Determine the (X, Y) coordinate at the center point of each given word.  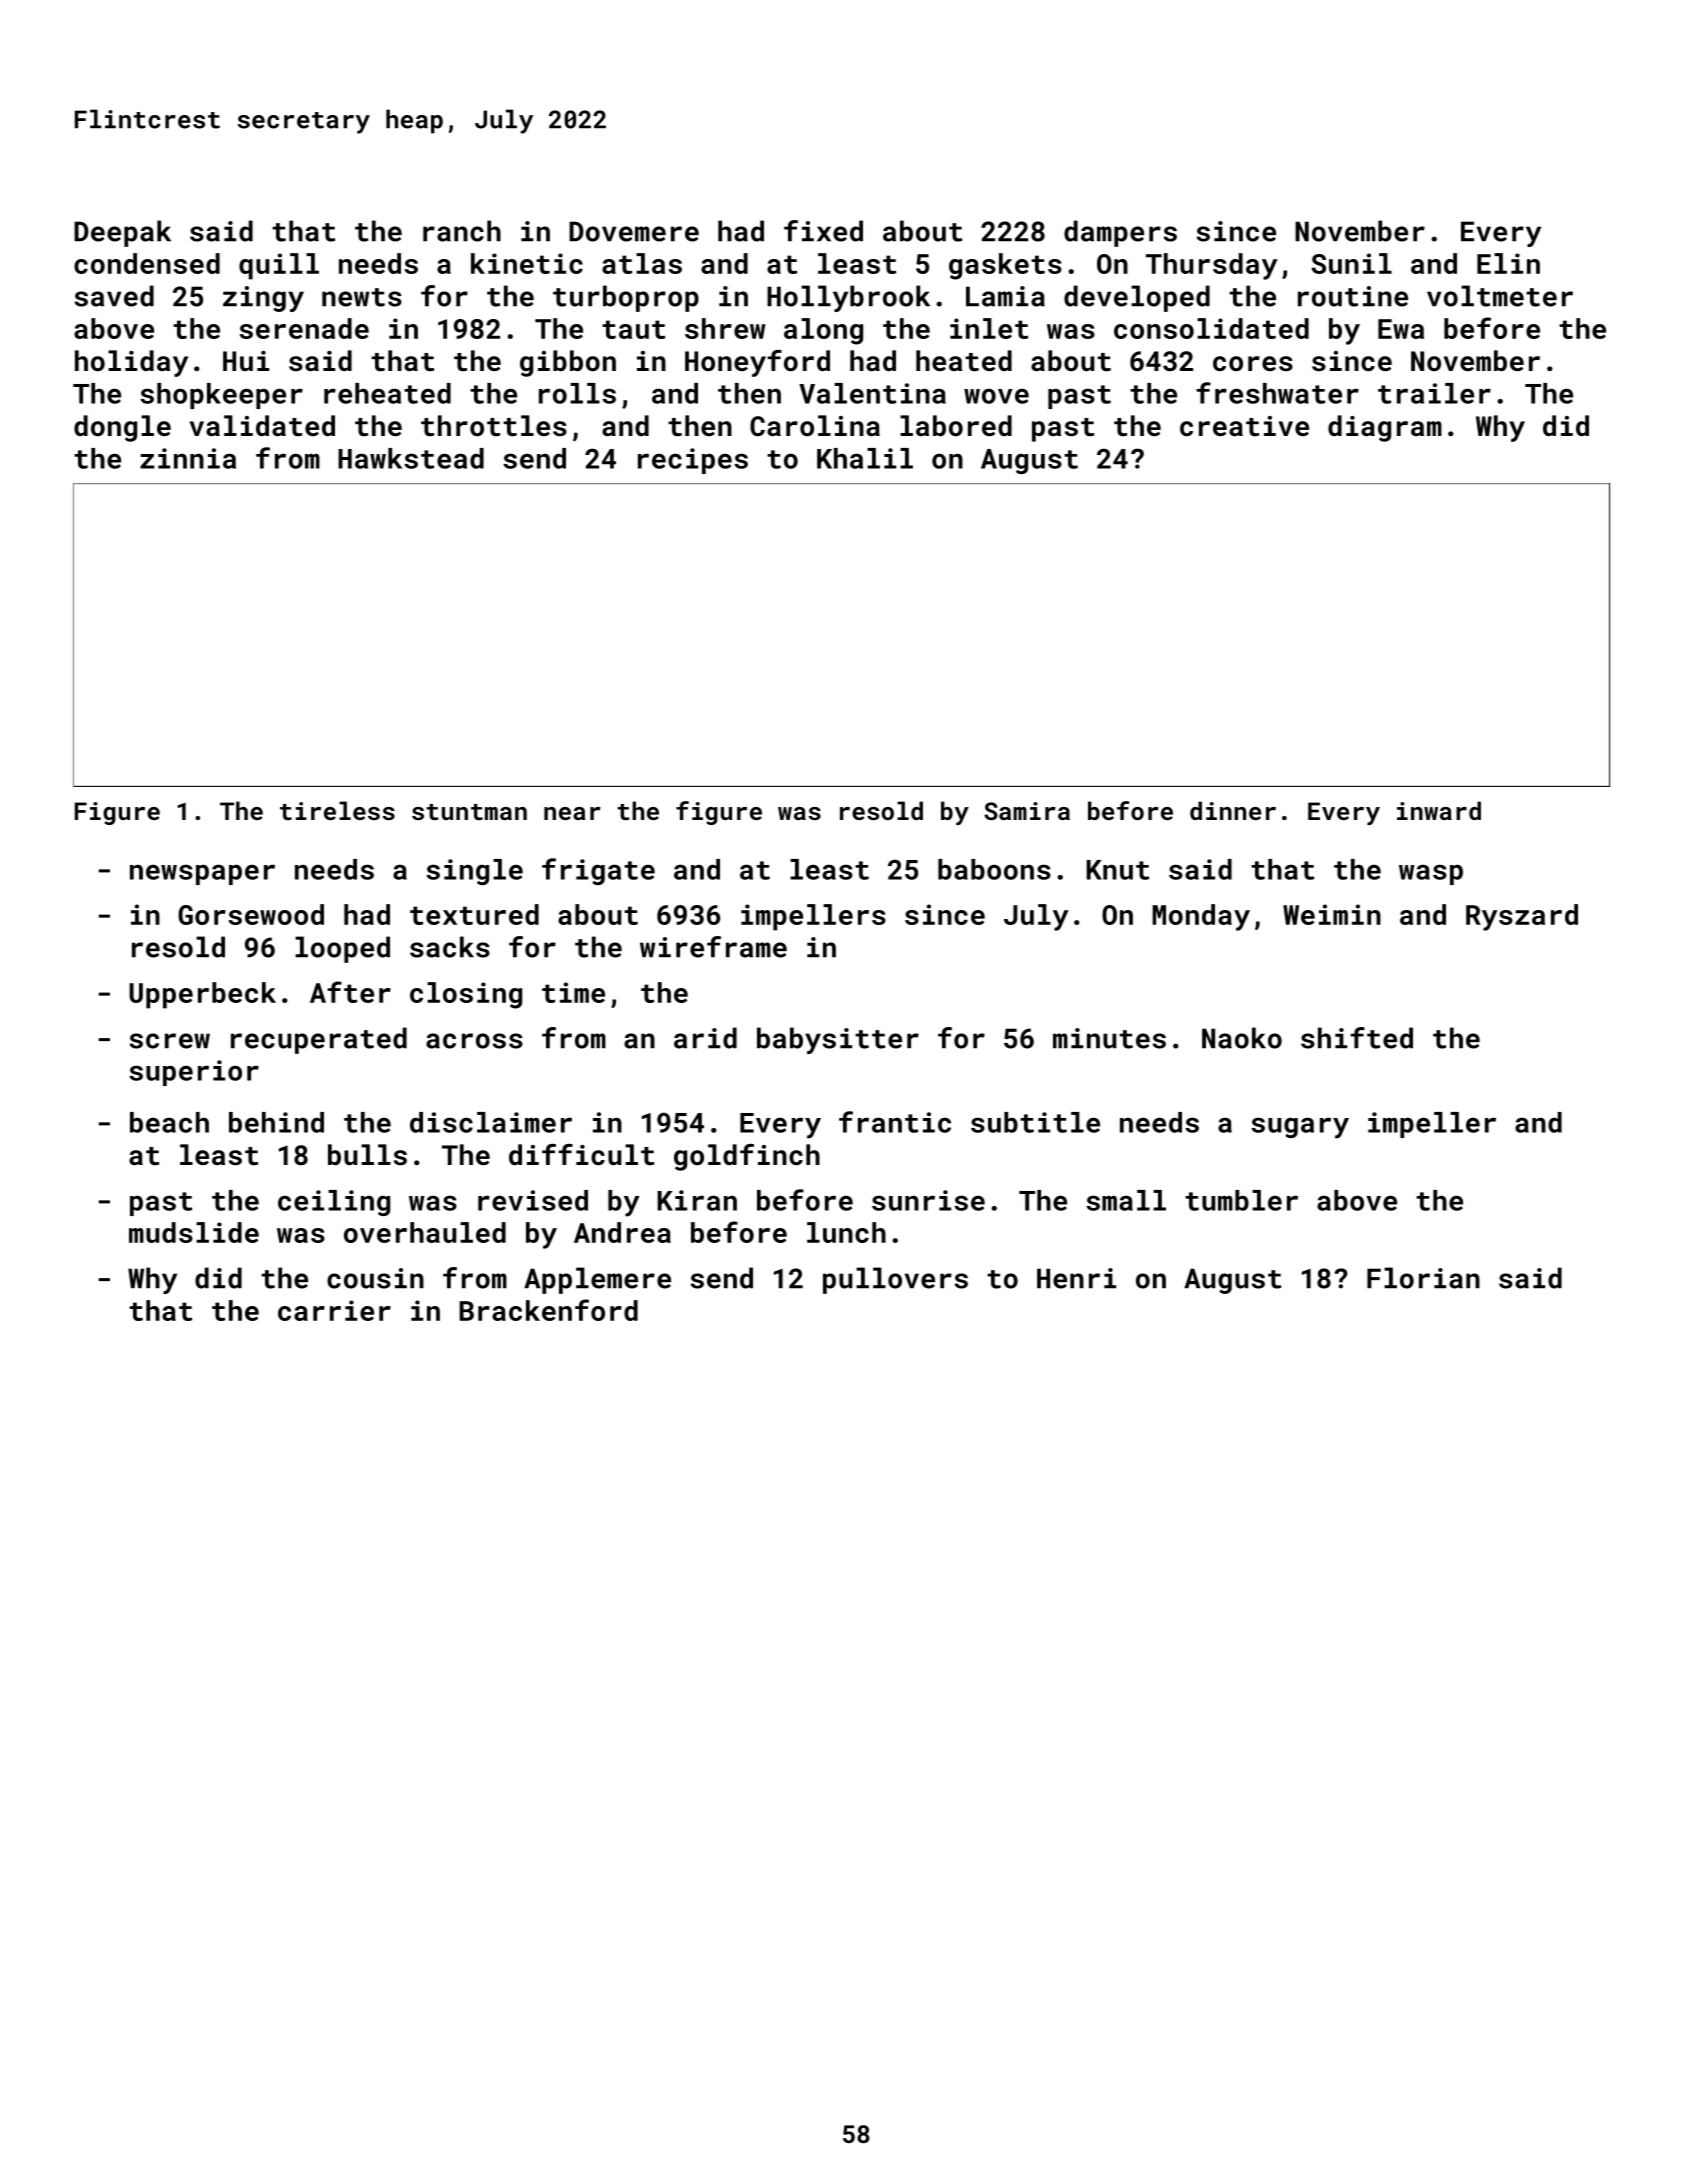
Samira (1027, 811)
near (572, 813)
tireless (337, 810)
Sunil (1352, 263)
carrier (334, 1310)
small (1126, 1200)
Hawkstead (411, 458)
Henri (1076, 1278)
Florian (1423, 1278)
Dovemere (634, 231)
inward (1439, 810)
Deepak (122, 233)
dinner (1233, 810)
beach (169, 1122)
